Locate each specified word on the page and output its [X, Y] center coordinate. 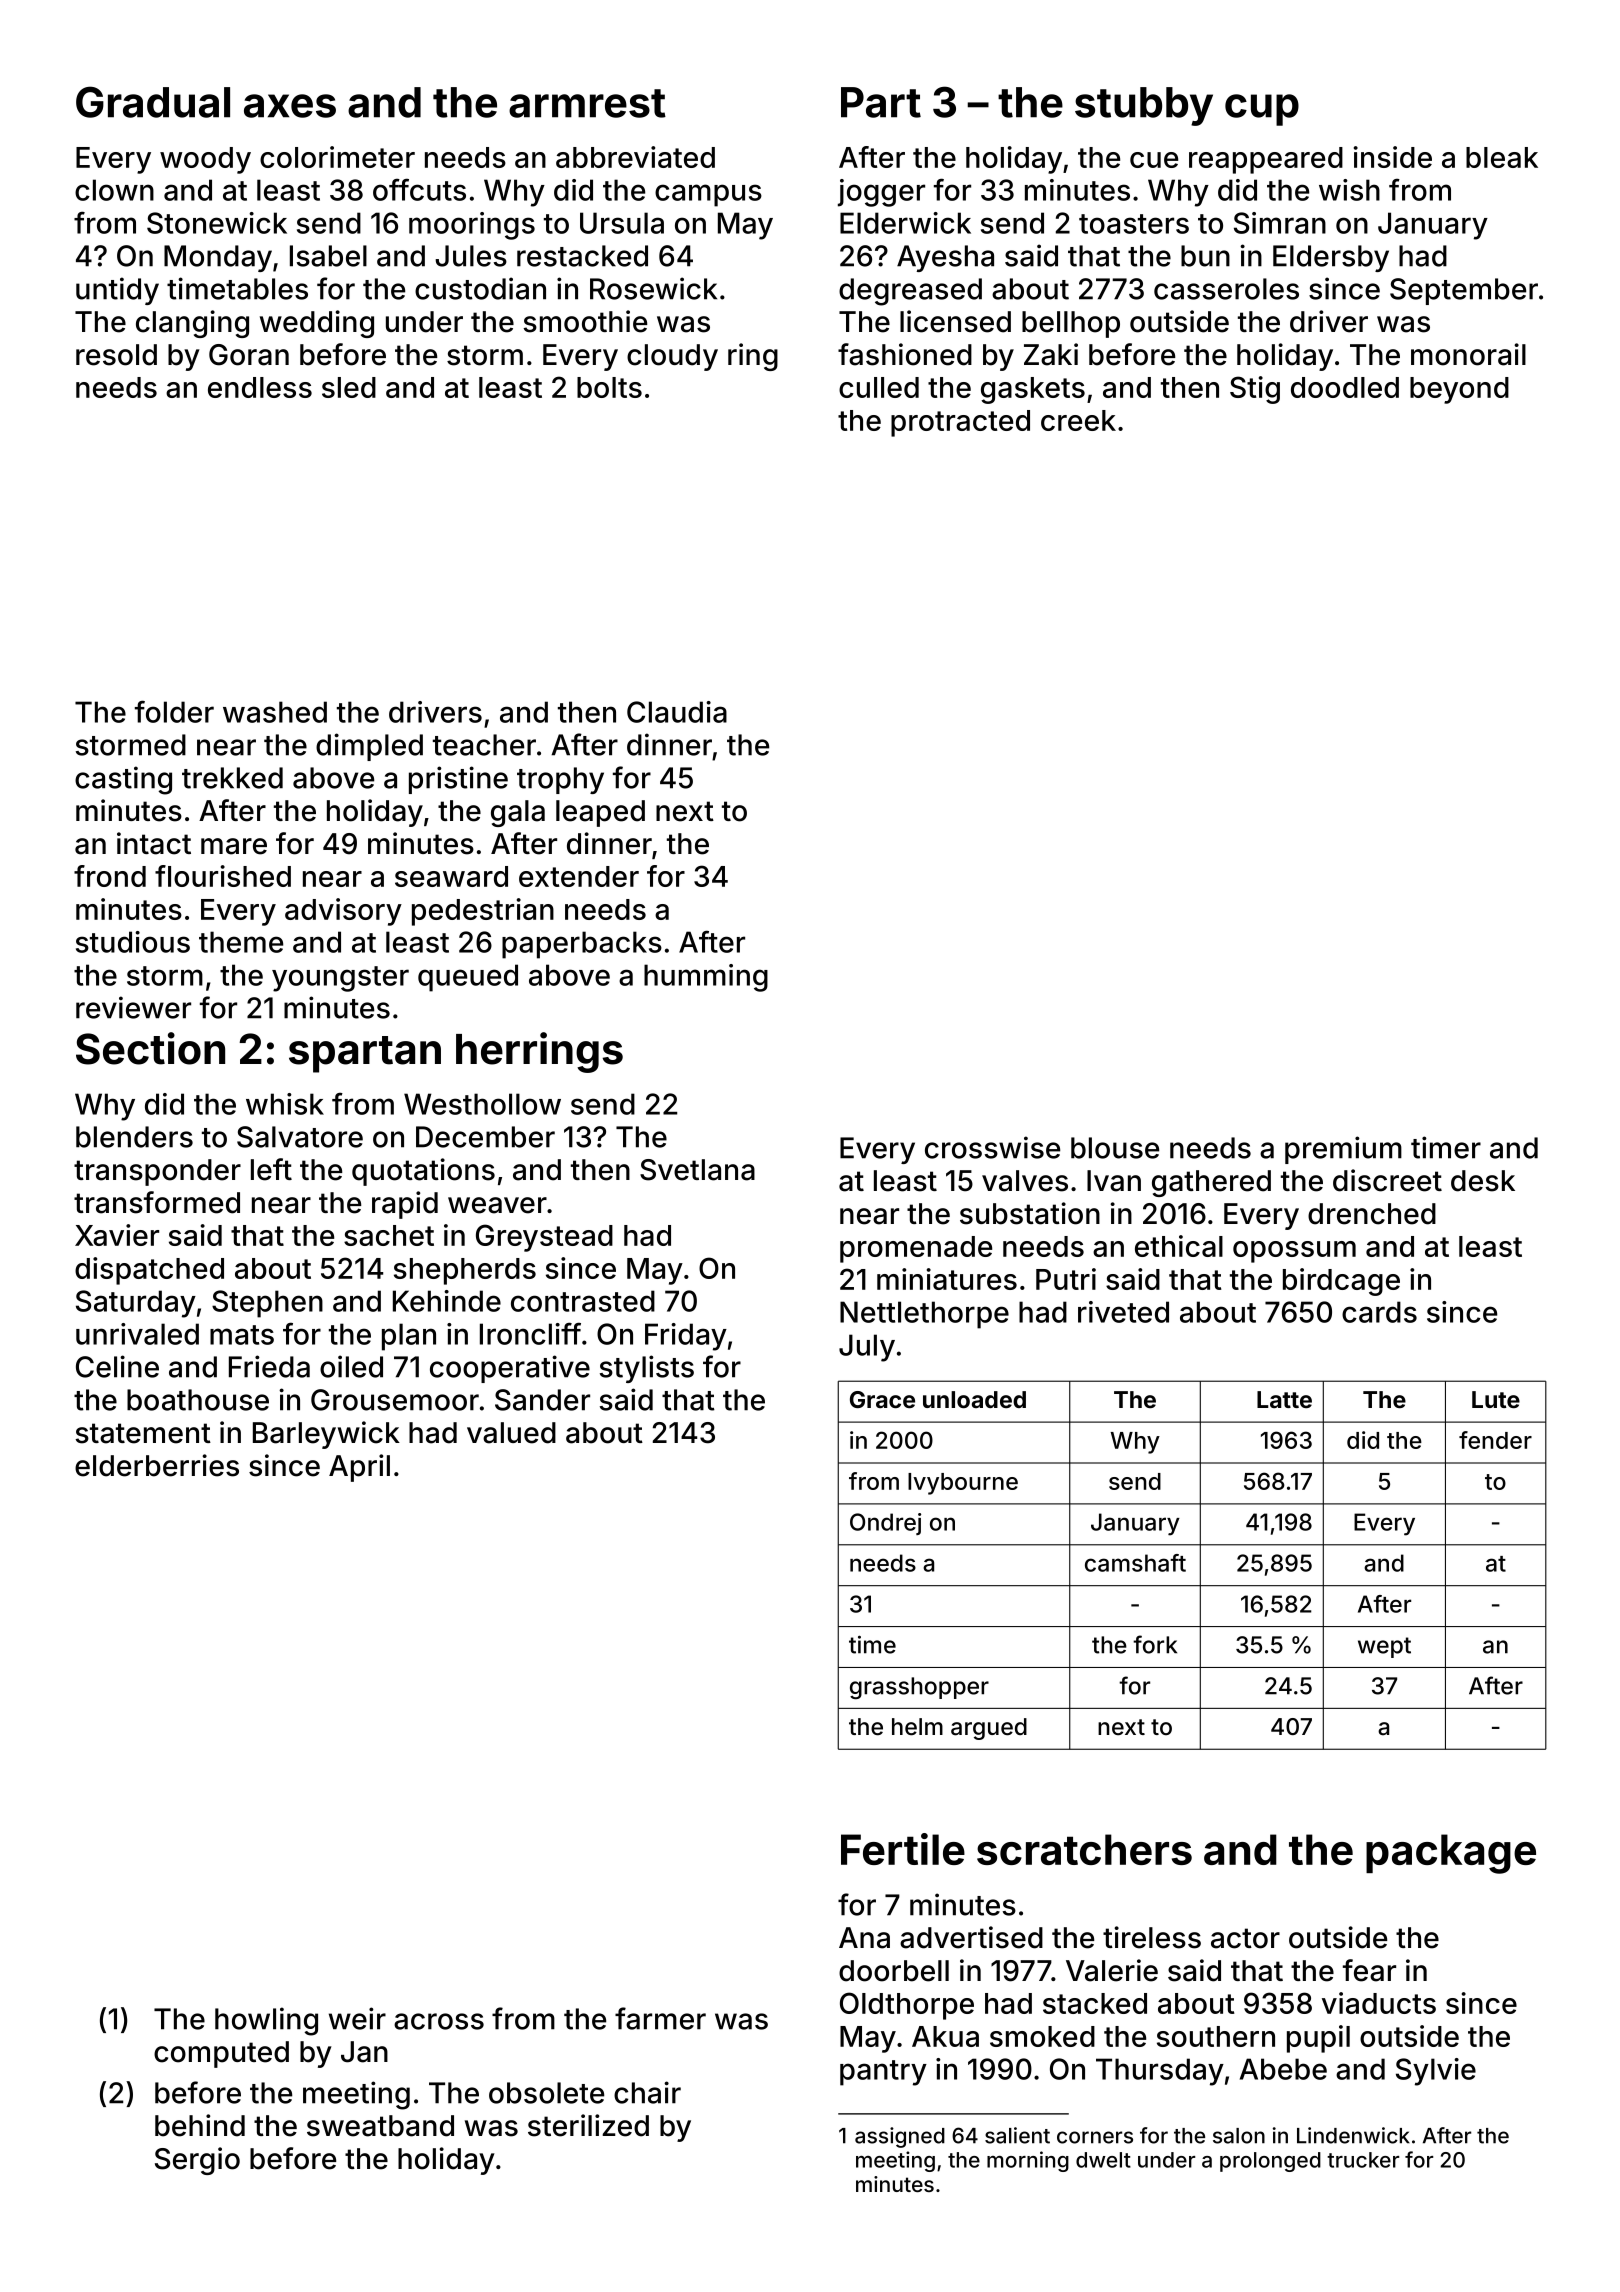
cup [1262, 110]
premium [1343, 1150]
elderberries [157, 1465]
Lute [1496, 1399]
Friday [686, 1337]
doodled [1345, 387]
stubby [1144, 106]
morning [1028, 2161]
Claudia [677, 712]
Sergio [197, 2161]
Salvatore [300, 1137]
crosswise [992, 1147]
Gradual [153, 102]
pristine [458, 780]
